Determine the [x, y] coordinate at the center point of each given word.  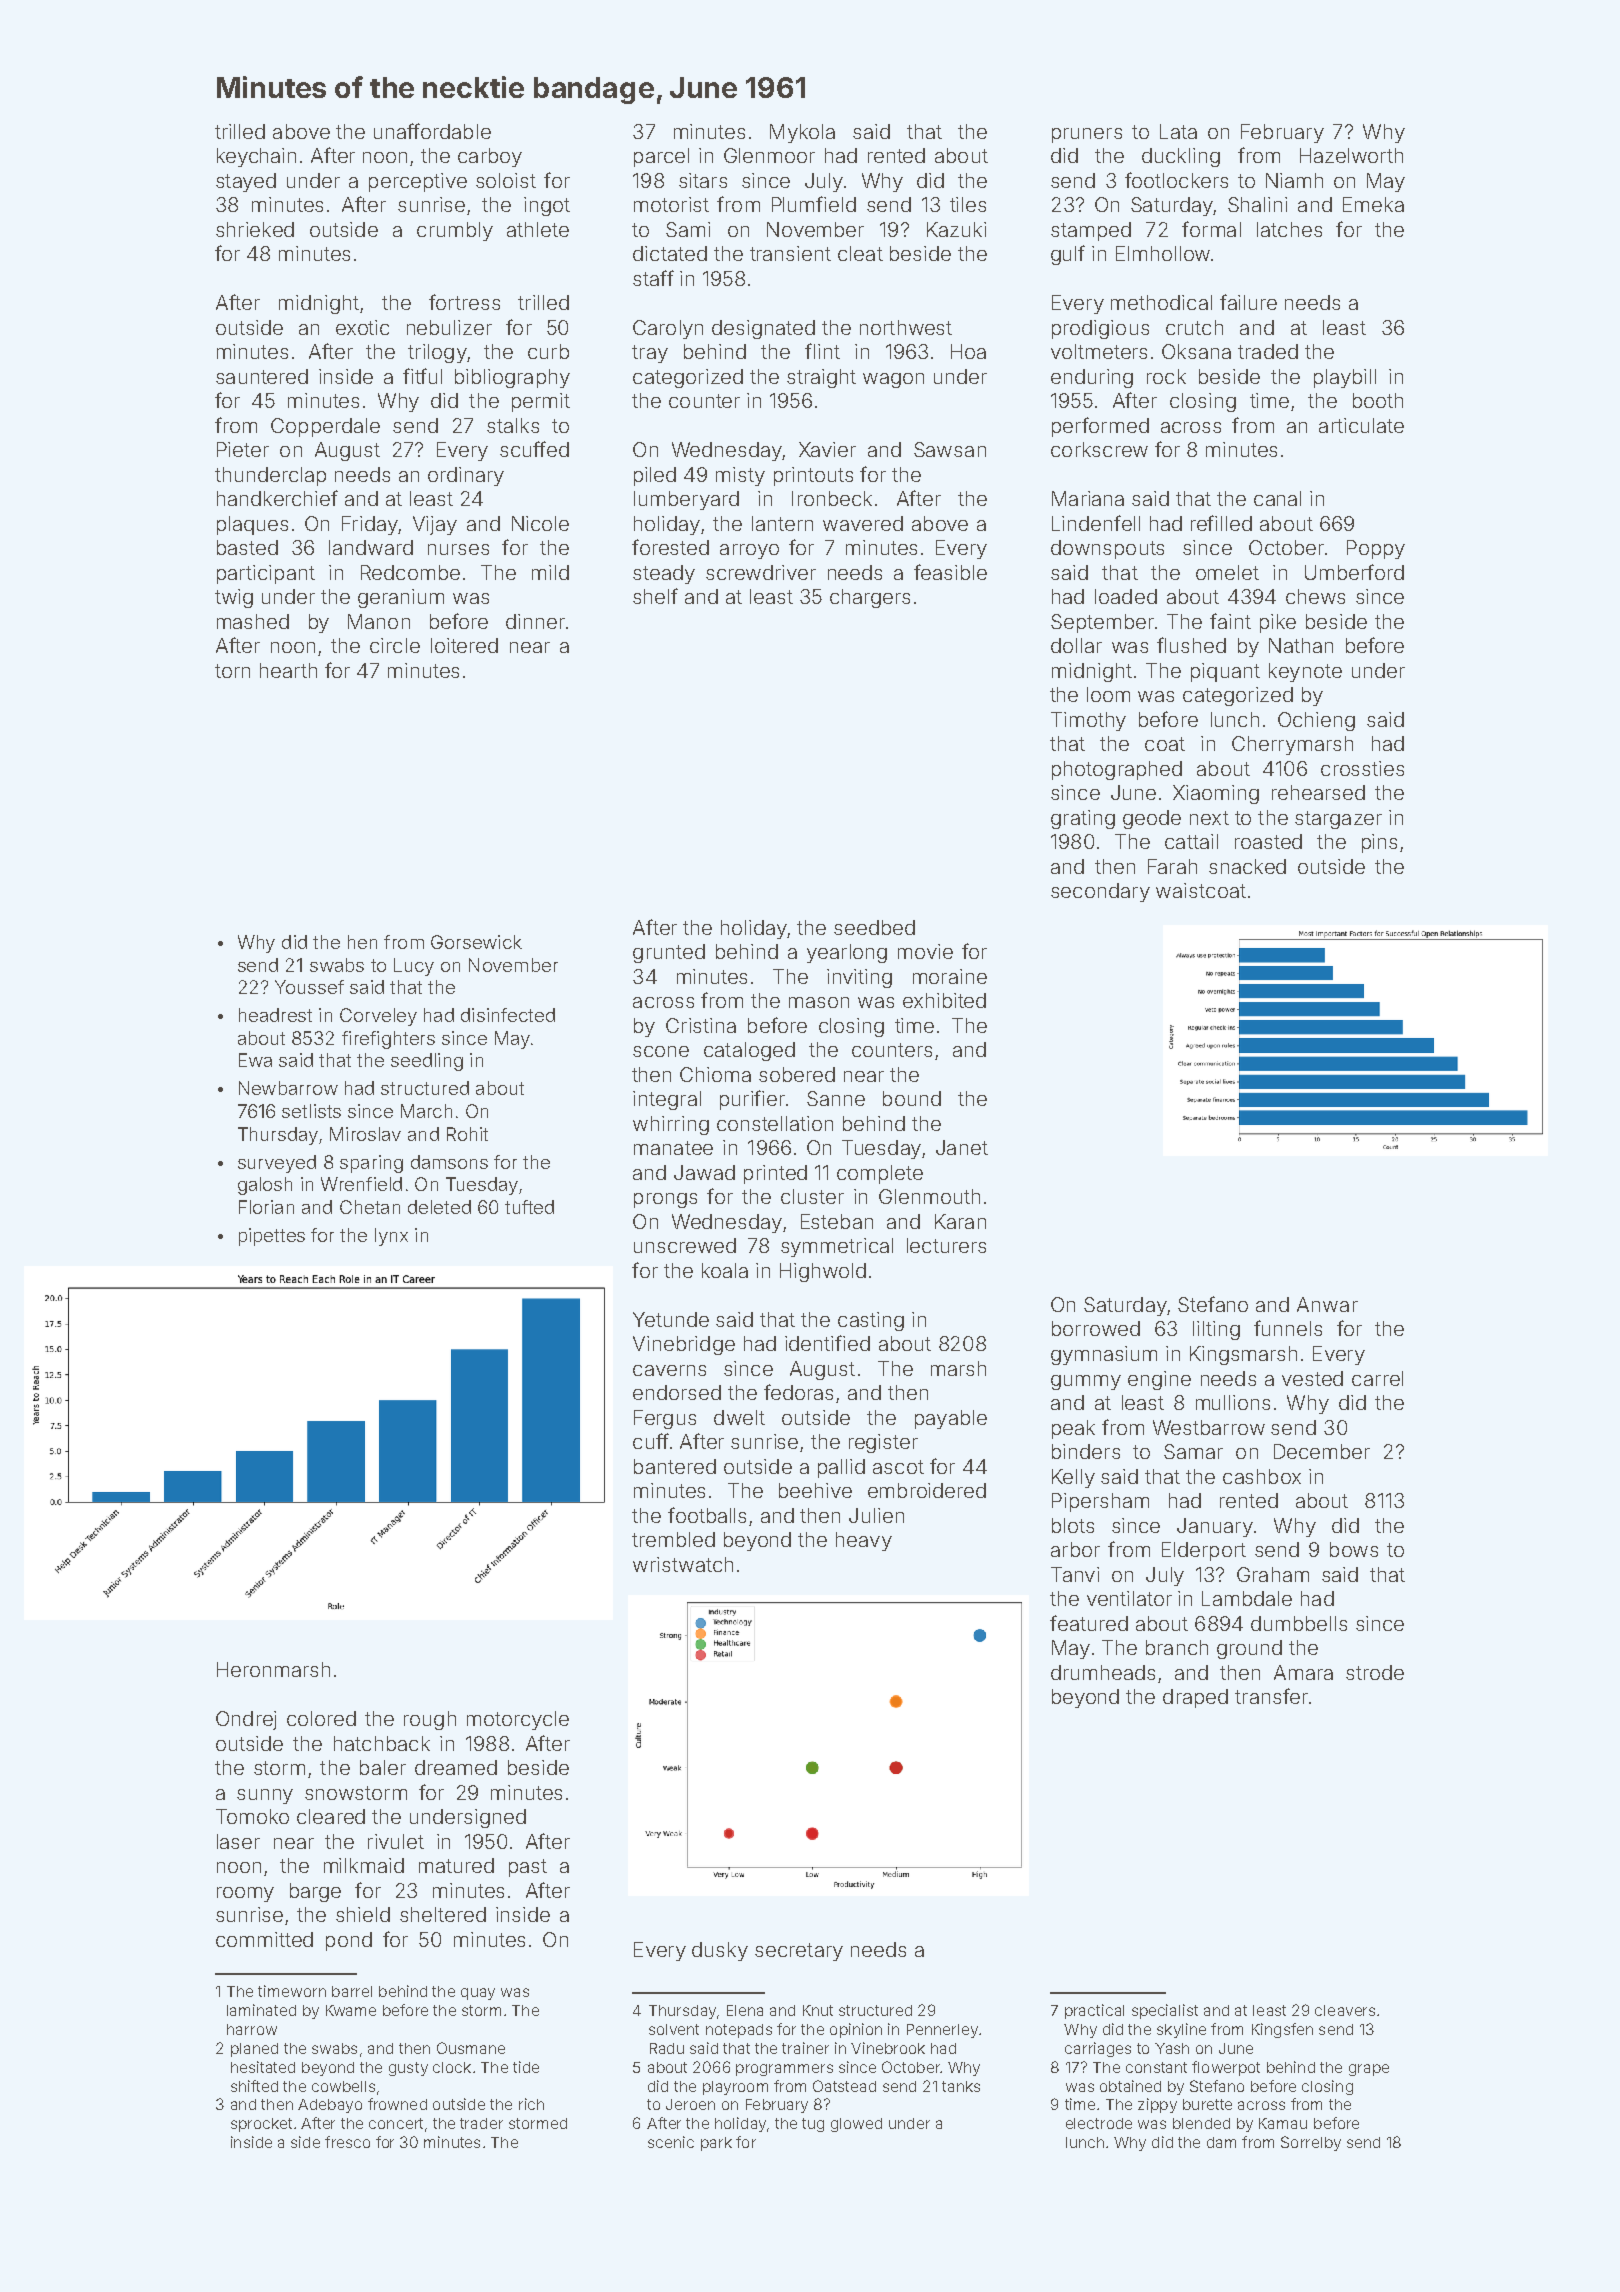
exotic [362, 327]
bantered [675, 1466]
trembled [673, 1539]
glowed [856, 2125]
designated [763, 329]
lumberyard [686, 500]
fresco [347, 2142]
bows [1354, 1549]
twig [234, 598]
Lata [1178, 131]
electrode [1099, 2123]
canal [1277, 498]
